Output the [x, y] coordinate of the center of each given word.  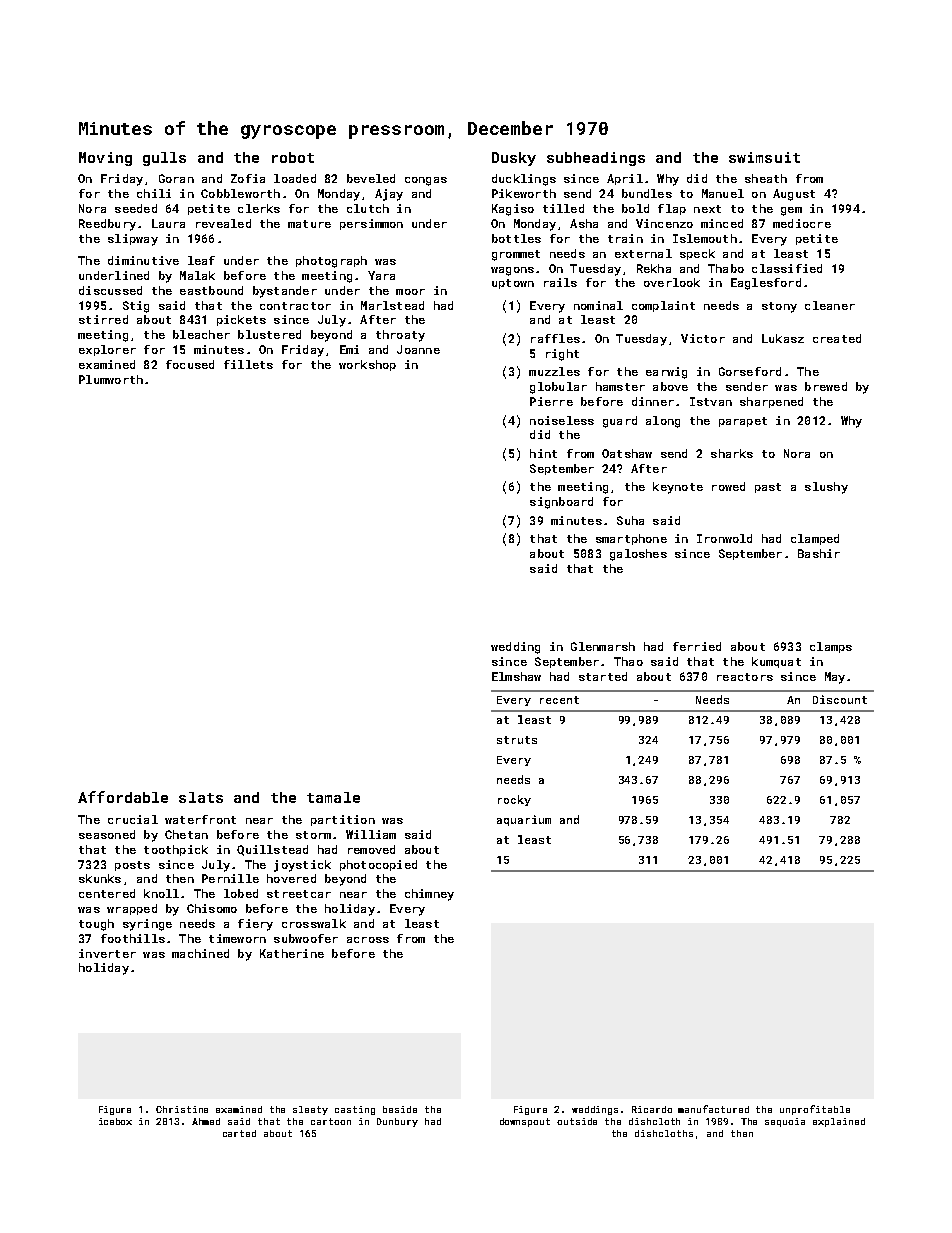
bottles [516, 238]
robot [293, 157]
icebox [115, 1121]
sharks [732, 453]
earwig [666, 373]
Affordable [123, 797]
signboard [561, 503]
